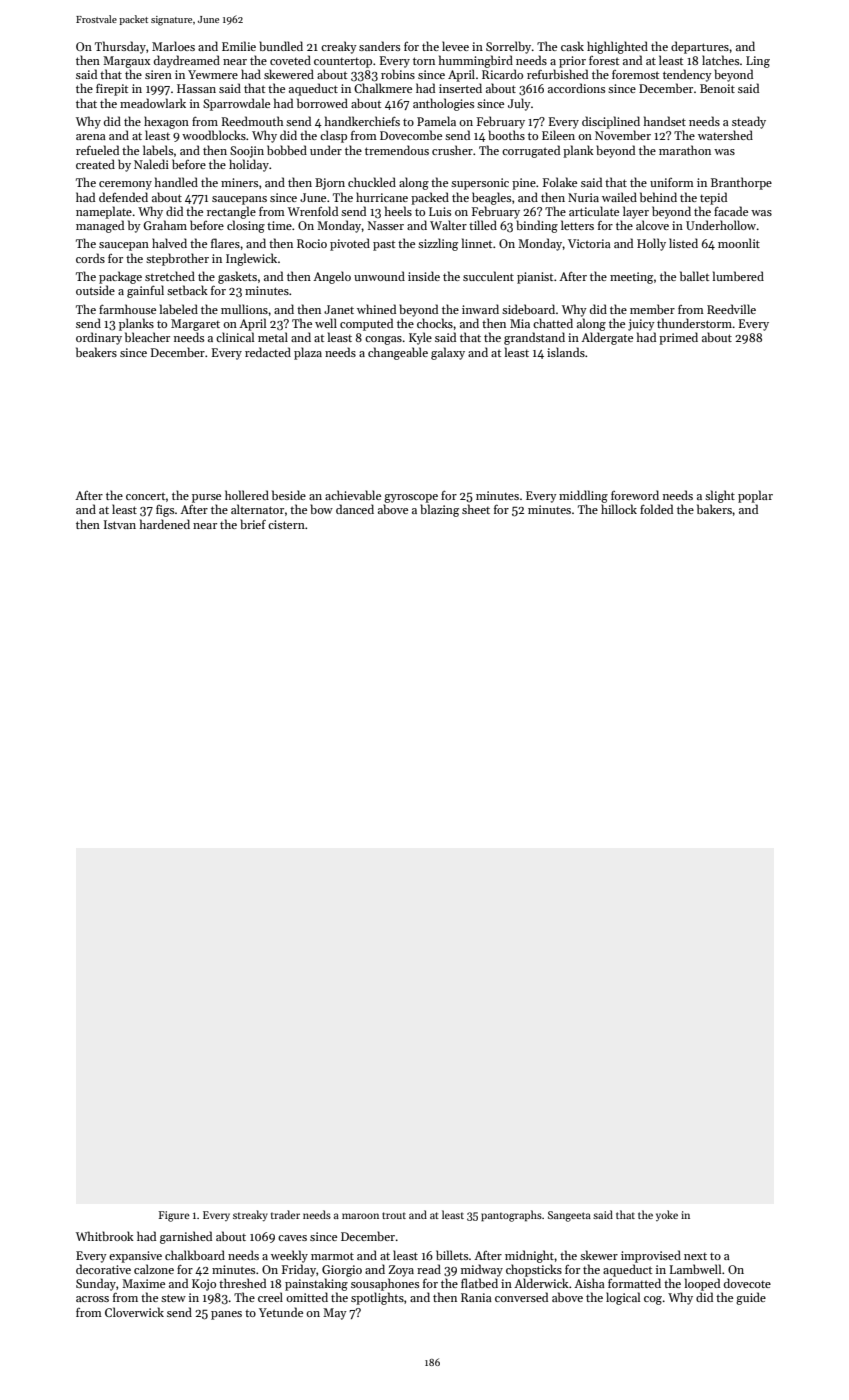 Image resolution: width=849 pixels, height=1400 pixels. Describe the element at coordinates (176, 182) in the screenshot. I see `handled` at that location.
